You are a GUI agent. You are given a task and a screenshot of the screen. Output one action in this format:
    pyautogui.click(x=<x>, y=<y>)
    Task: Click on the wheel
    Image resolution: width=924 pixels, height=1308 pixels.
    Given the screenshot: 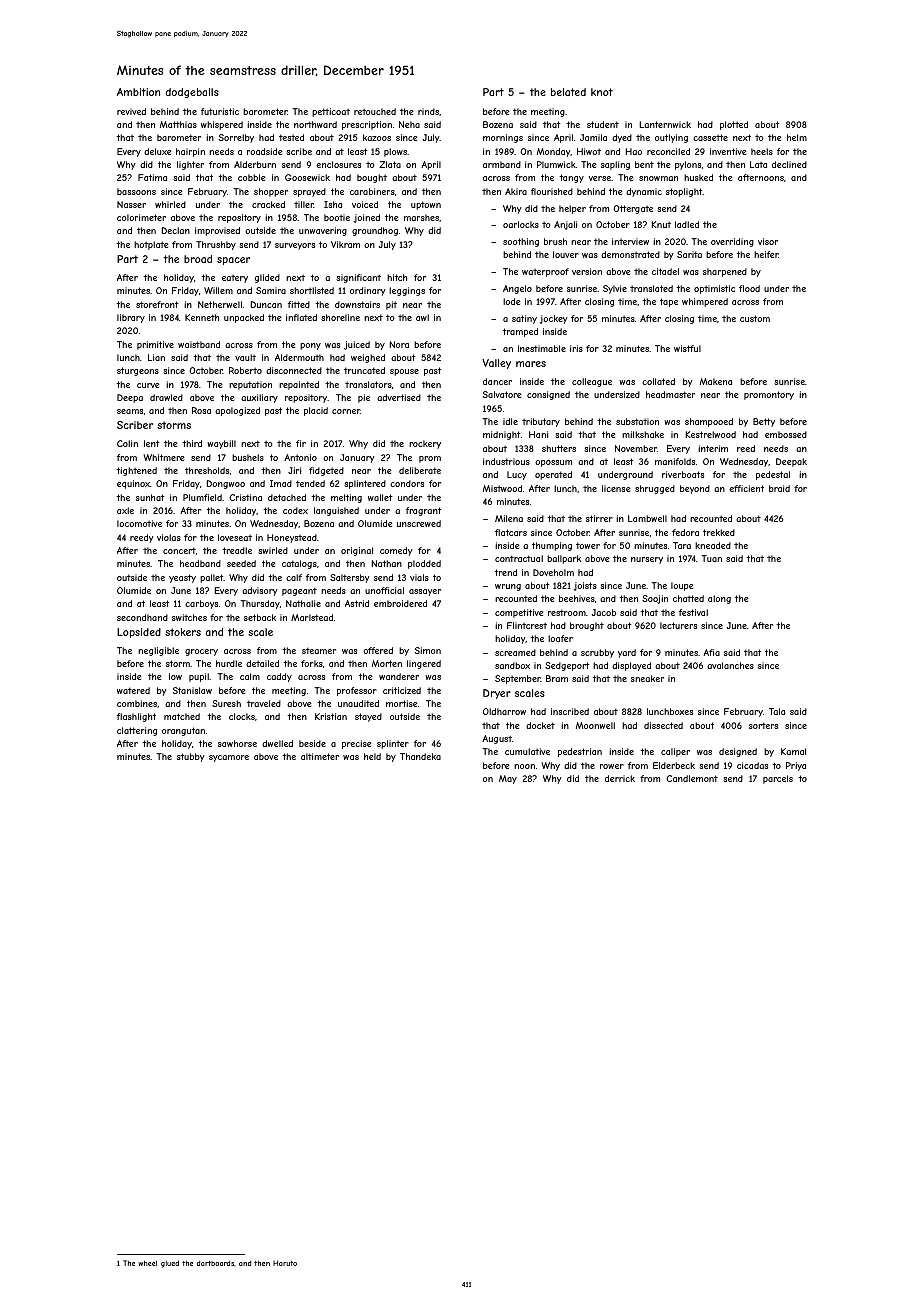 What is the action you would take?
    pyautogui.click(x=147, y=1263)
